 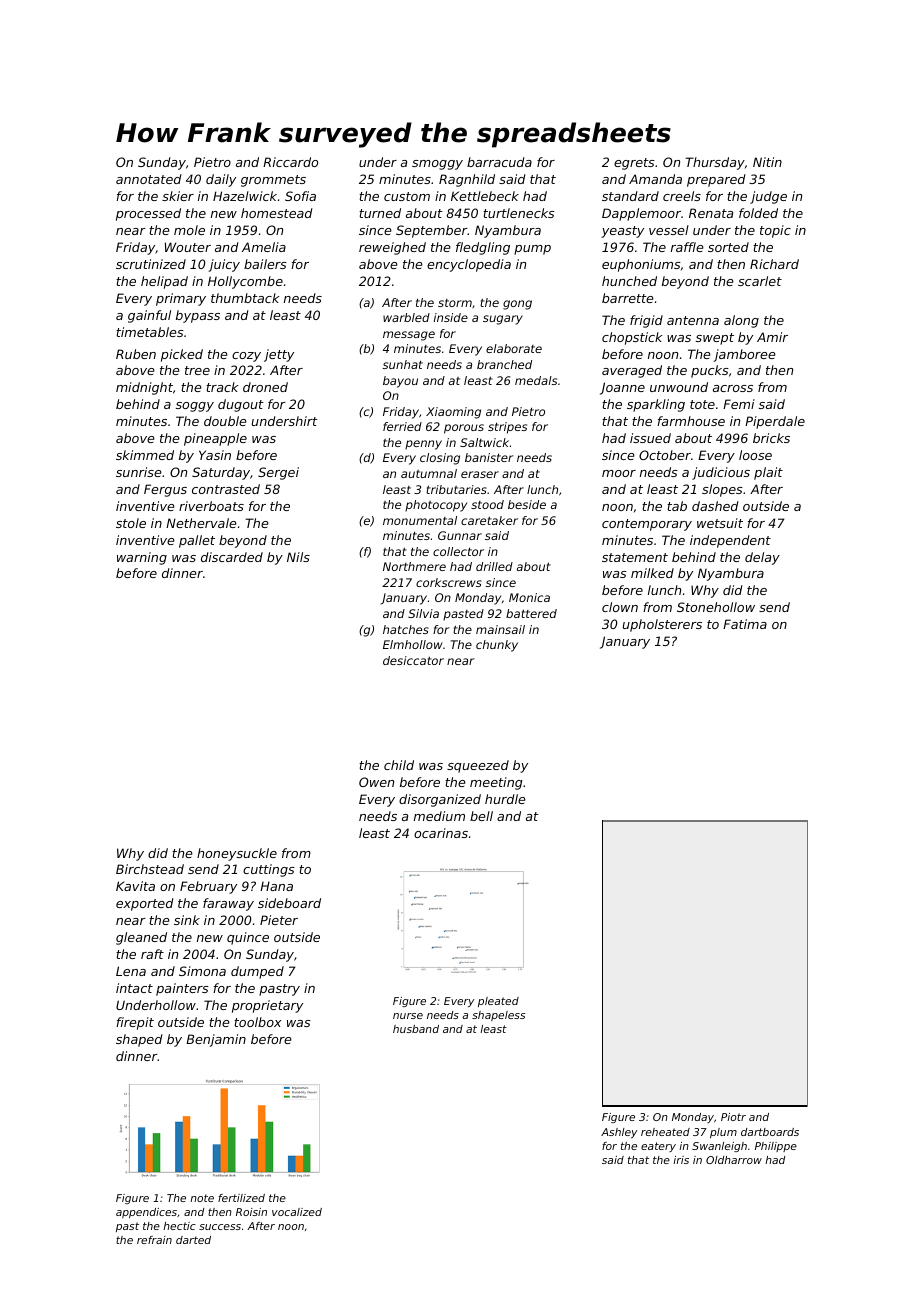 What do you see at coordinates (290, 162) in the screenshot?
I see `Riccardo` at bounding box center [290, 162].
